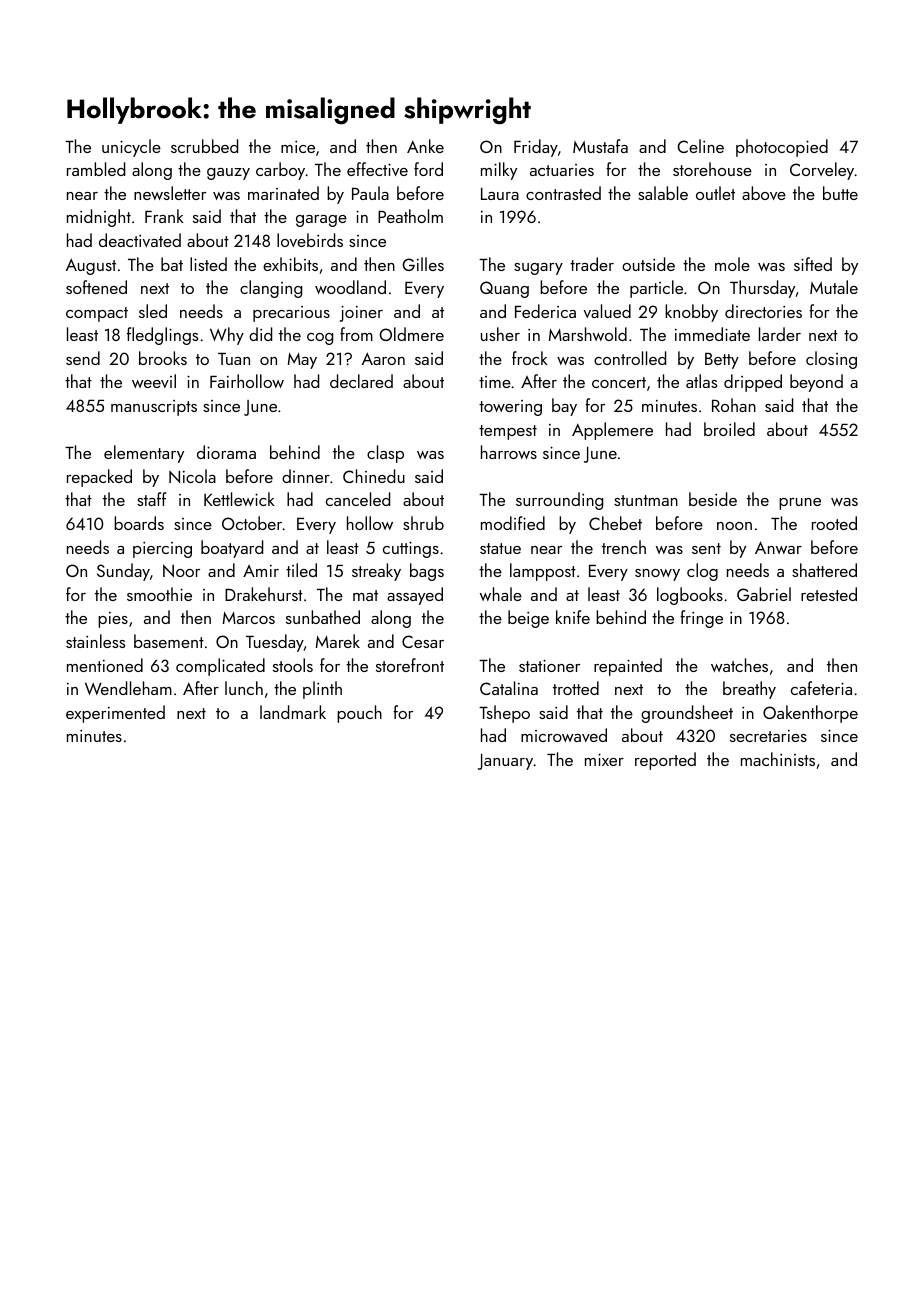 The width and height of the page is (924, 1308). What do you see at coordinates (829, 594) in the page?
I see `retested` at bounding box center [829, 594].
